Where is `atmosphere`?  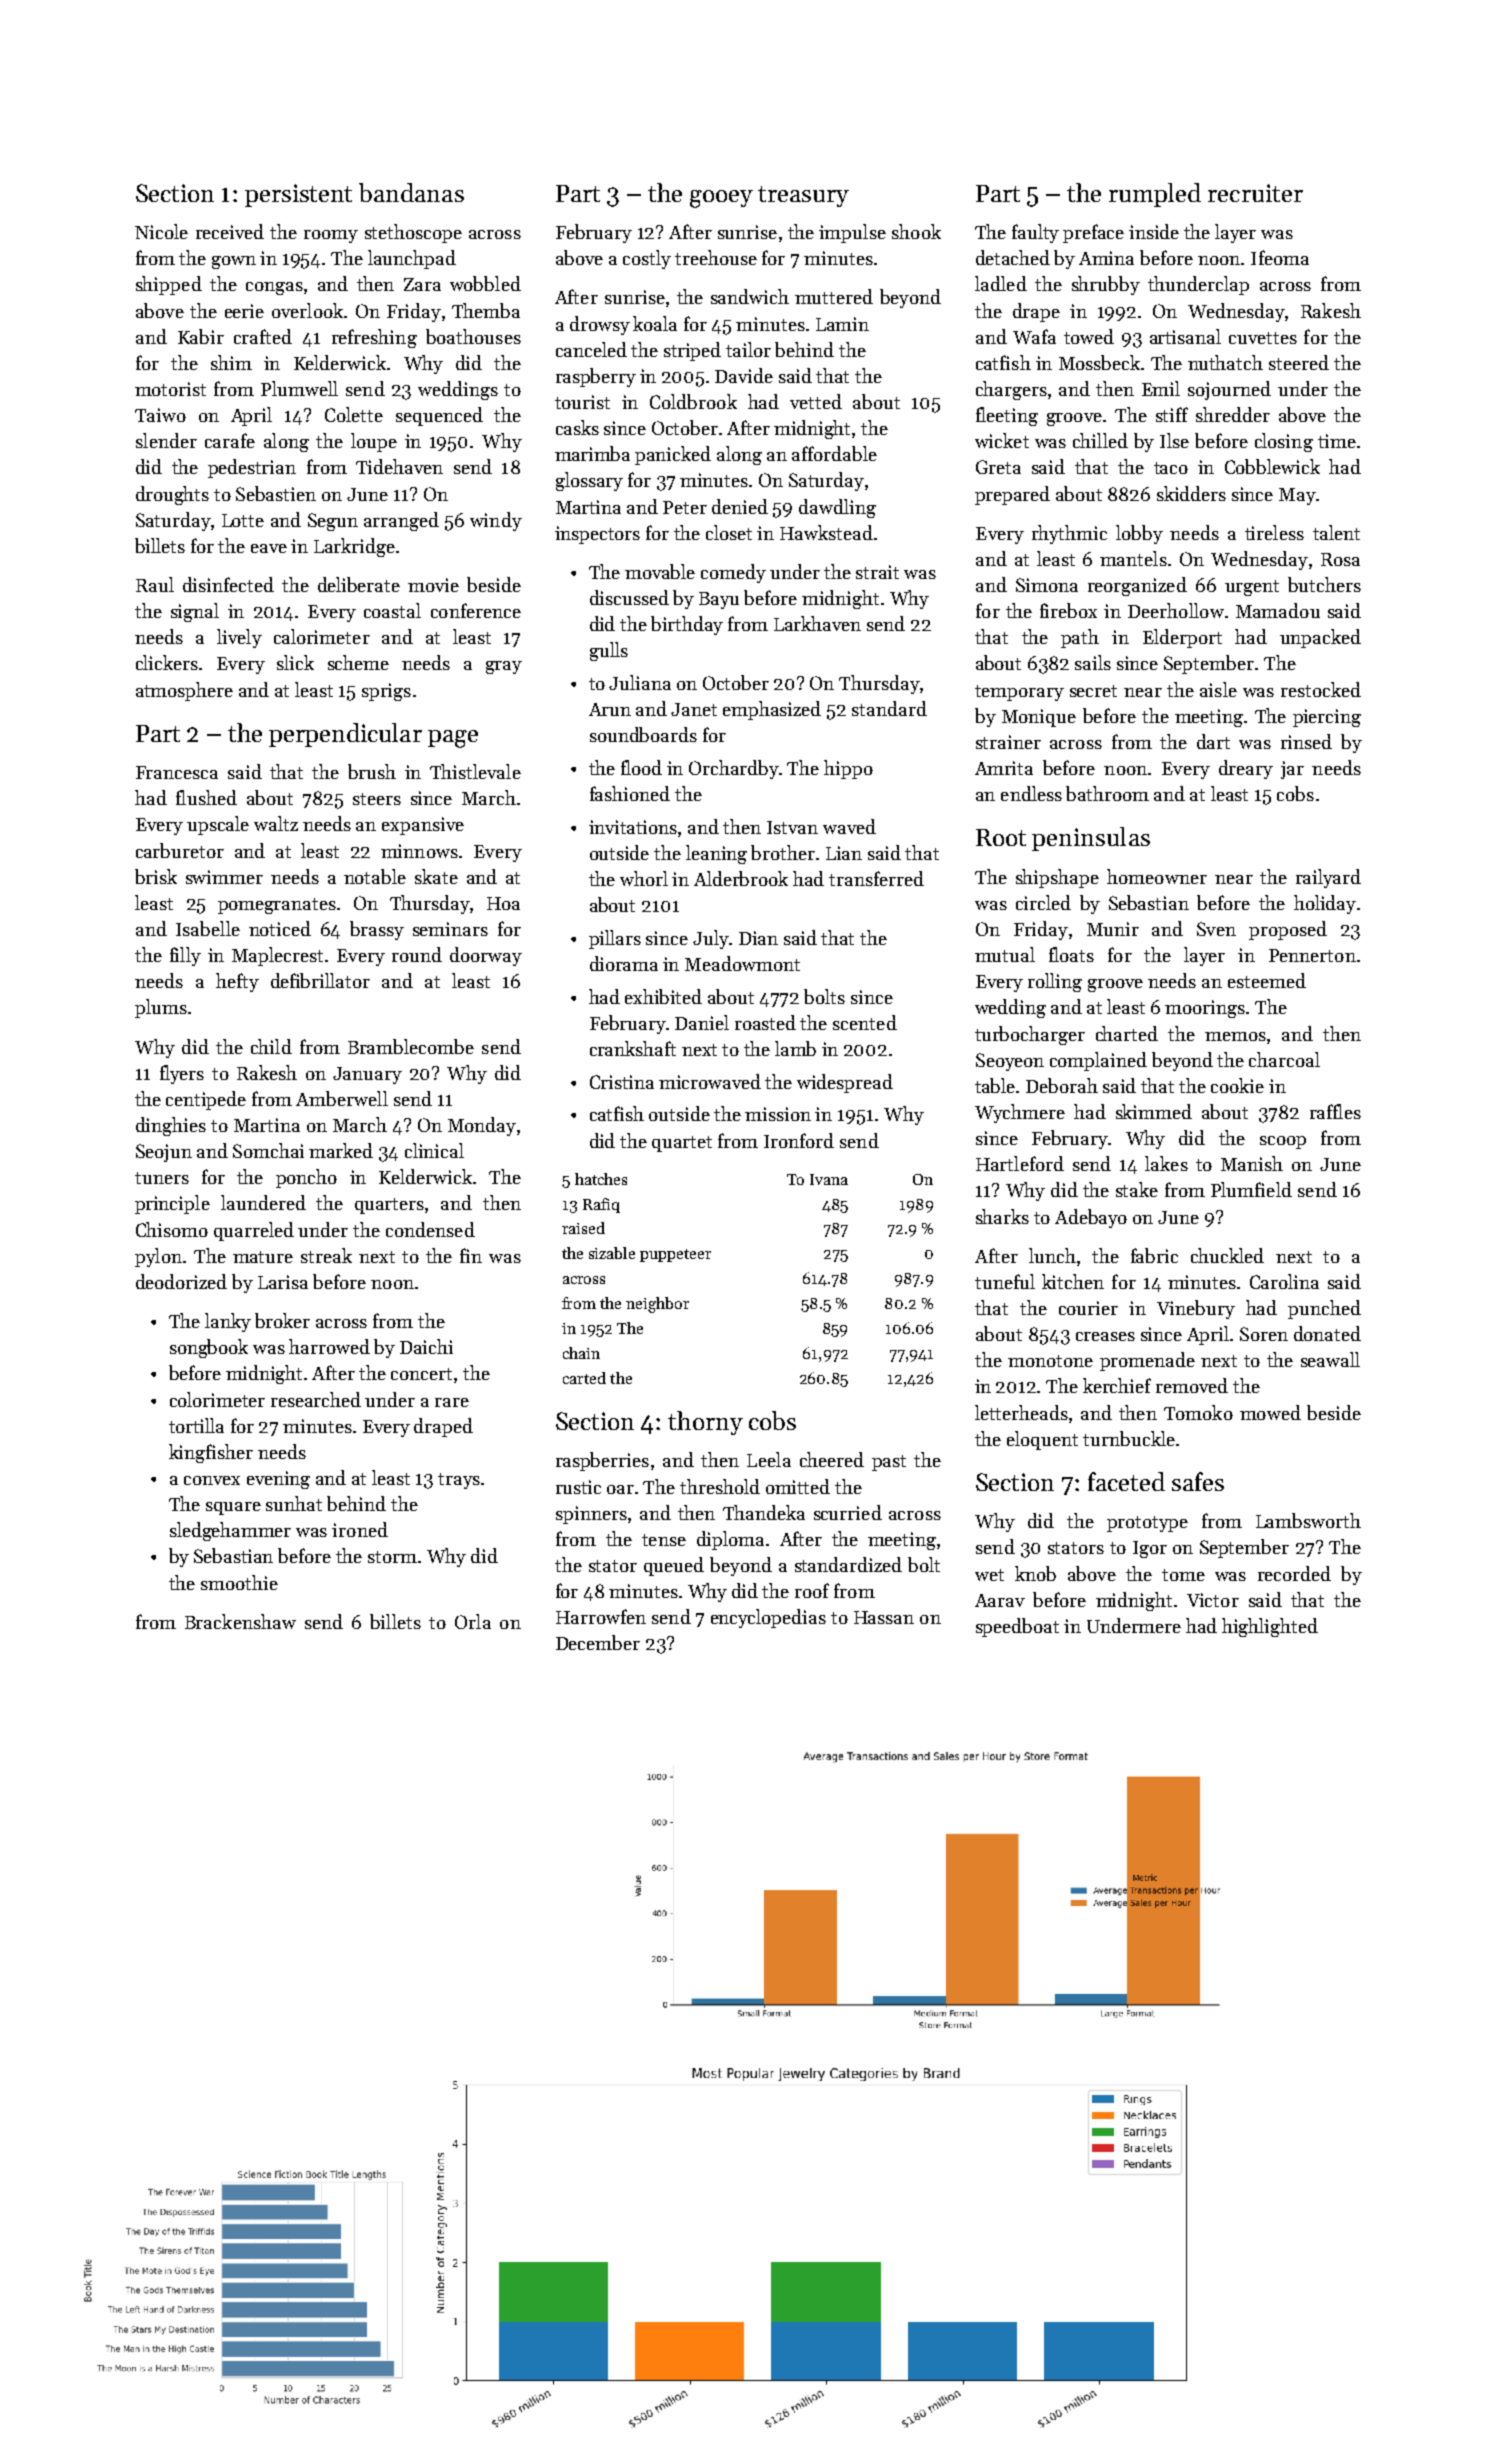 atmosphere is located at coordinates (184, 691).
